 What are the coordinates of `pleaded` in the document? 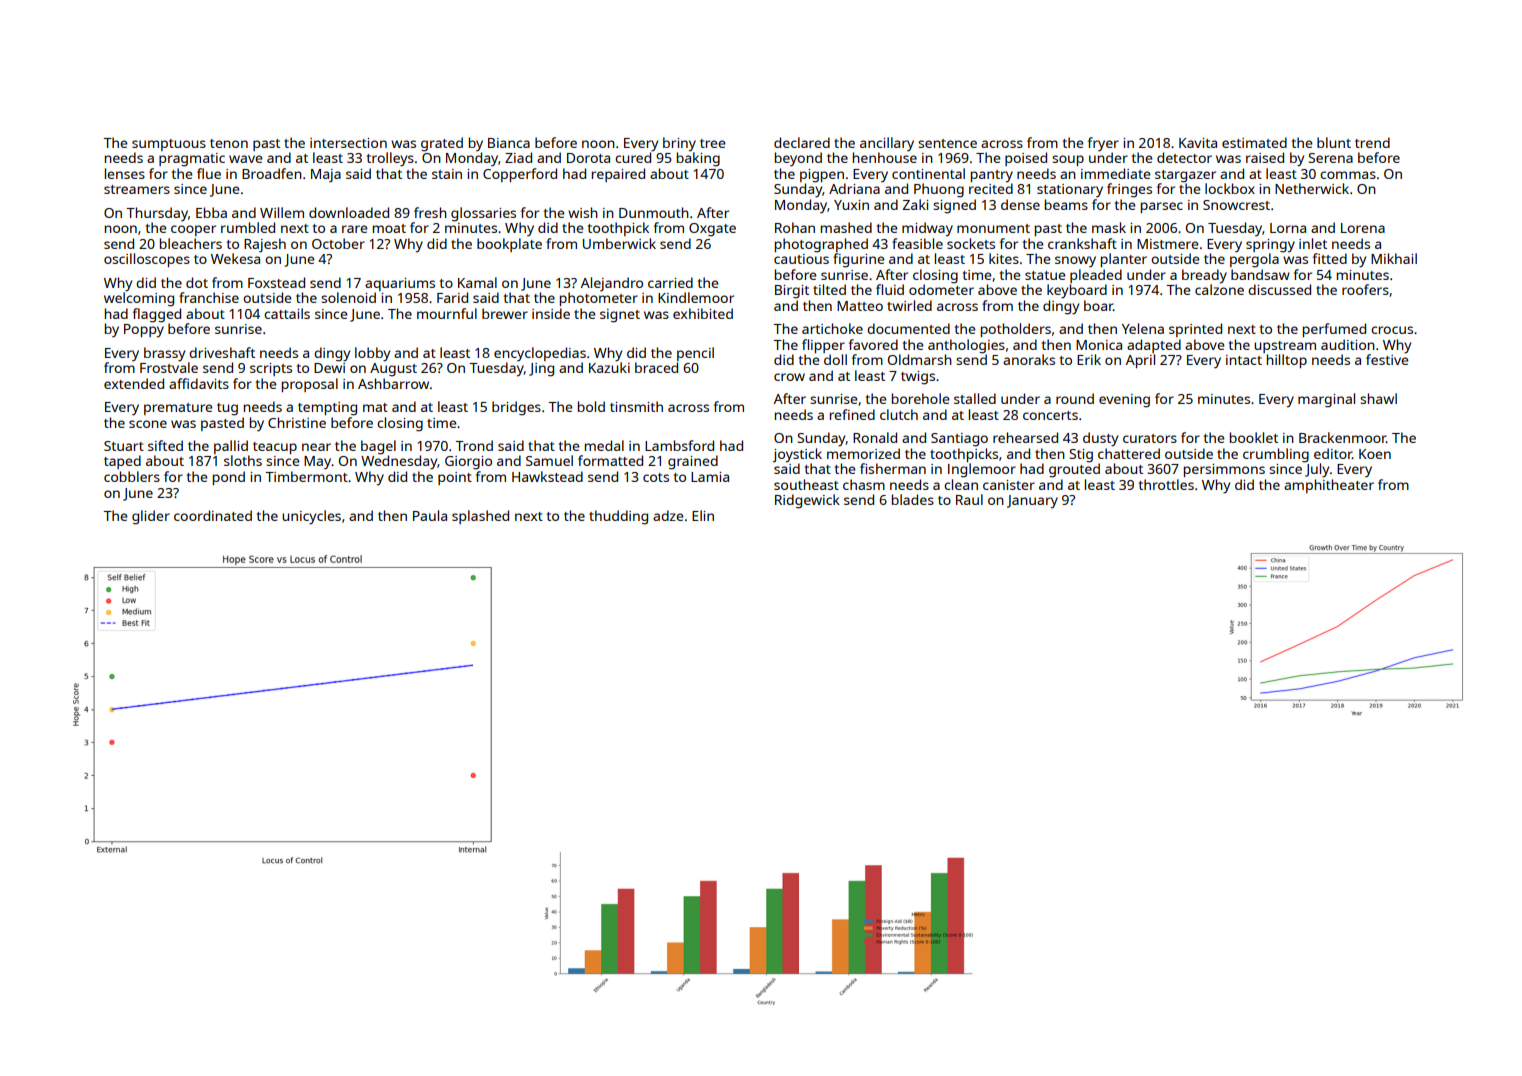 It's located at (1096, 276).
